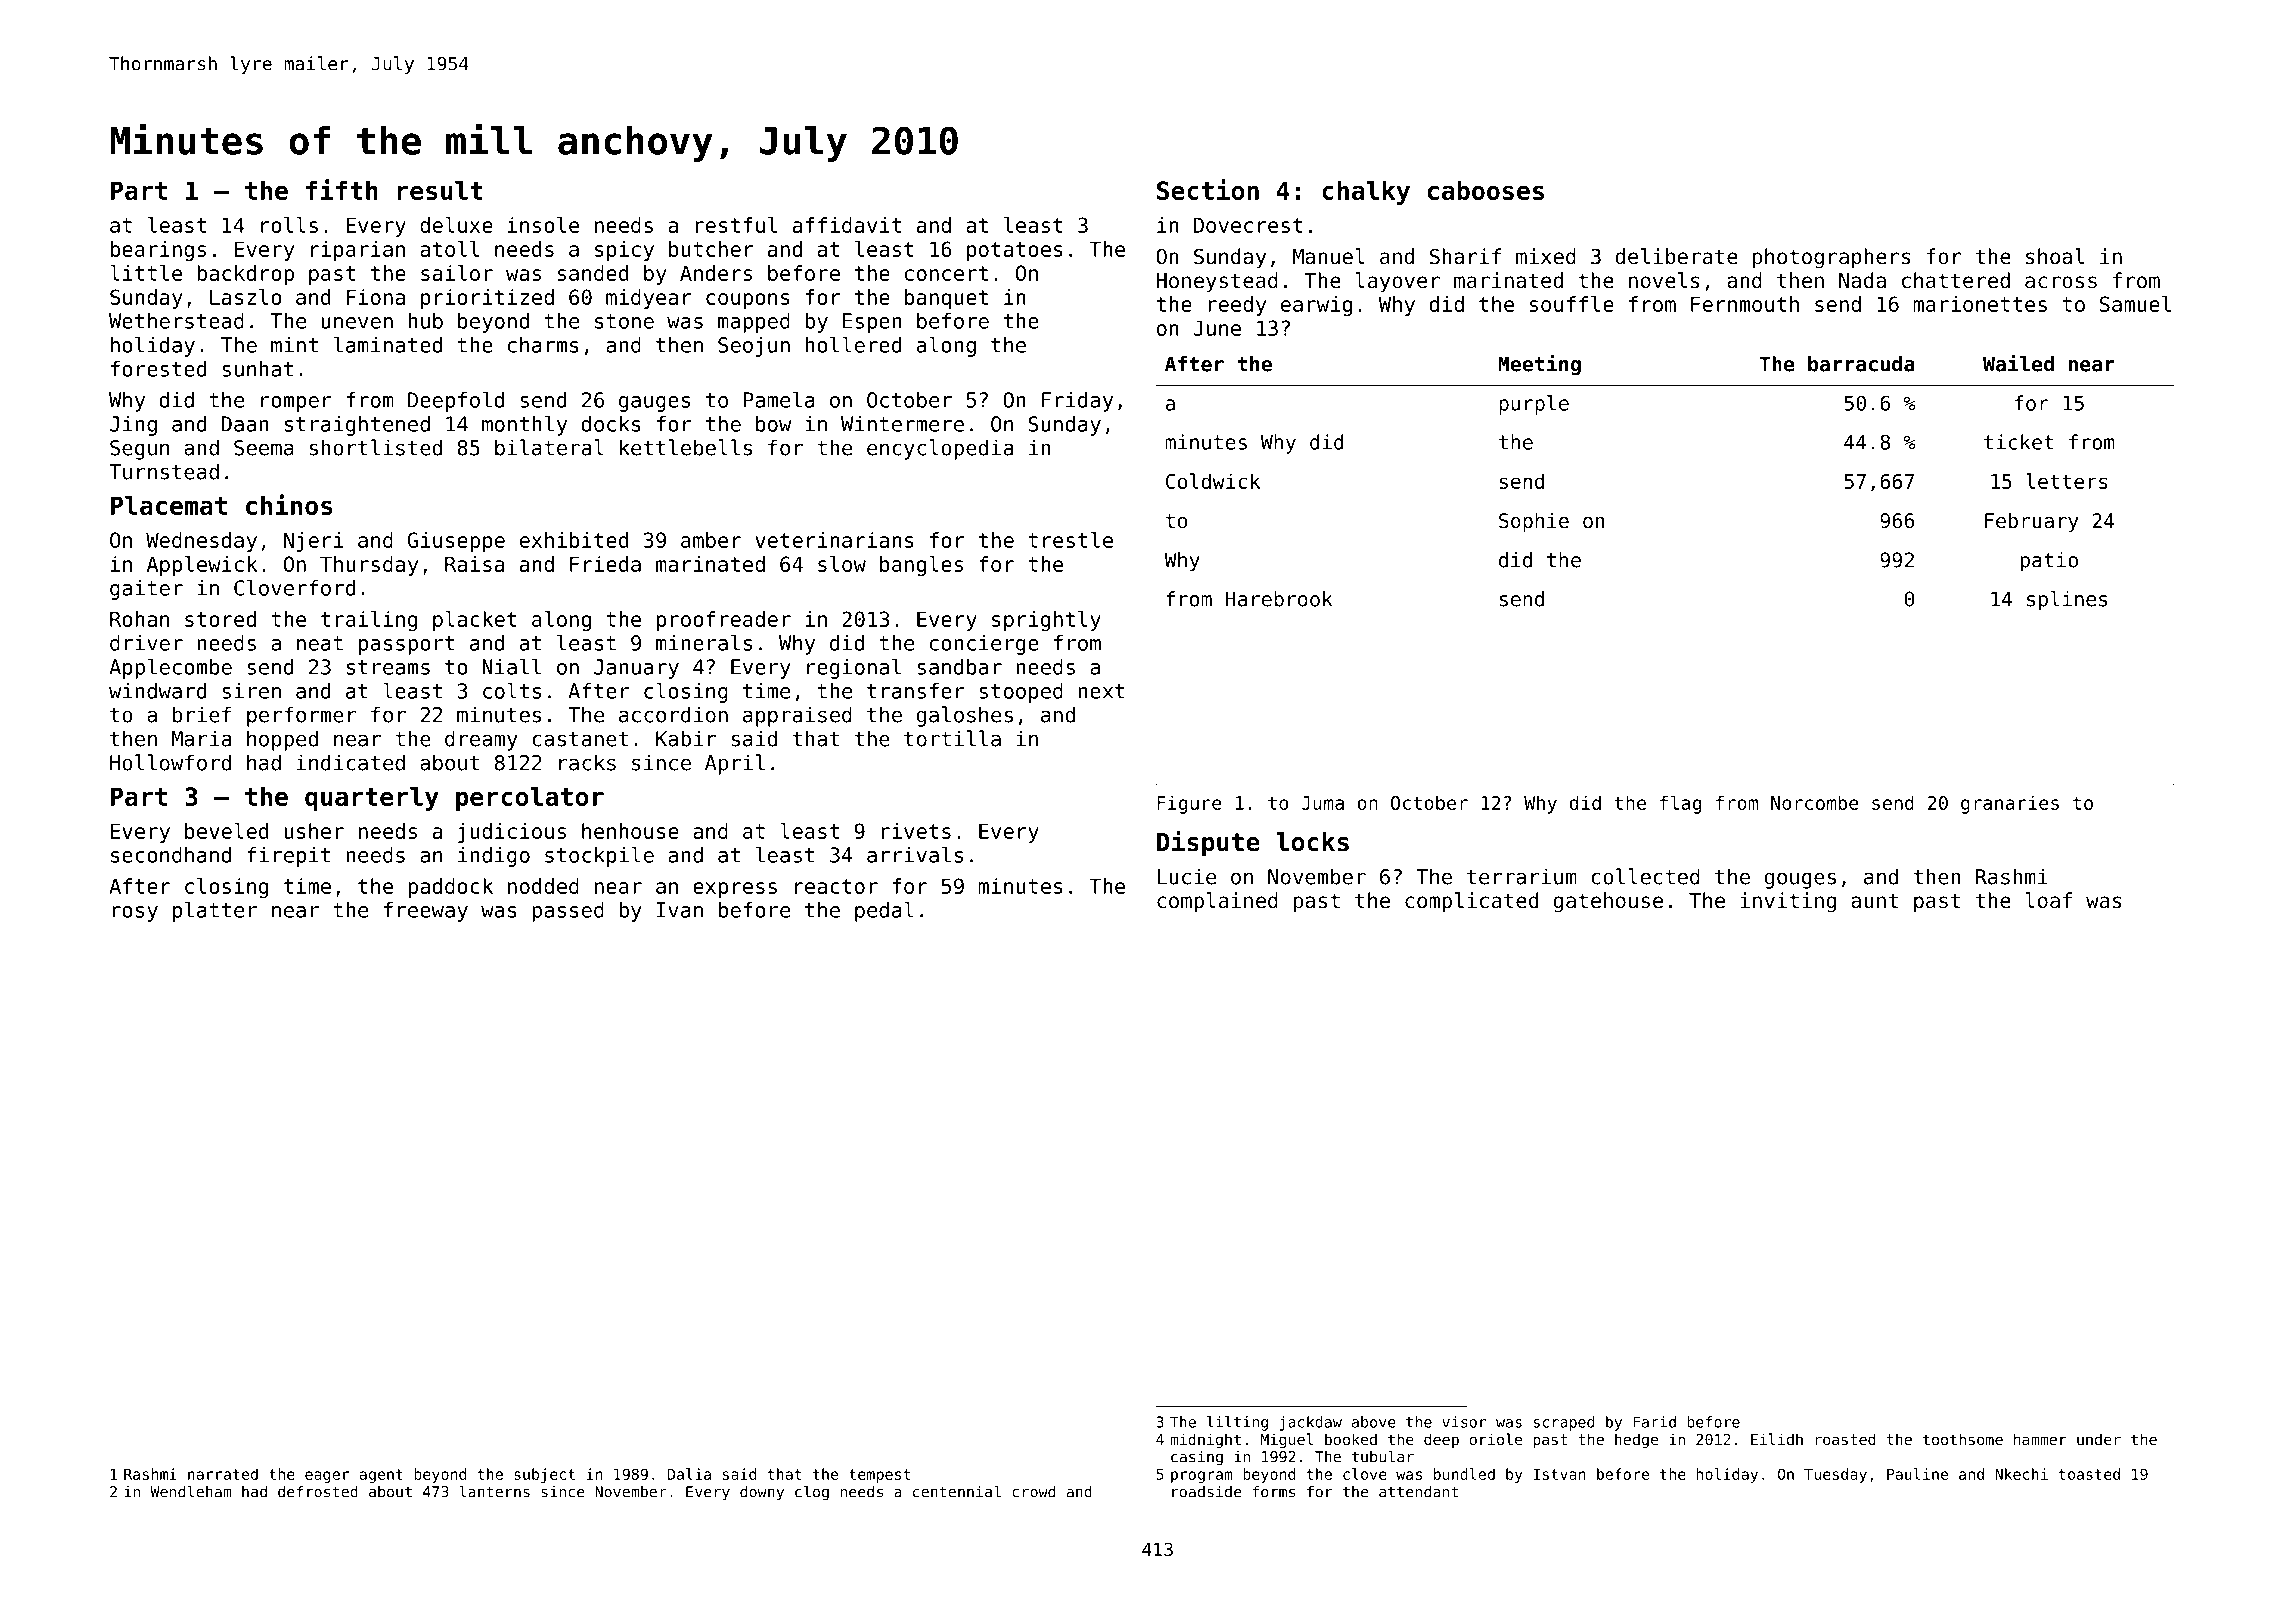 Image resolution: width=2283 pixels, height=1615 pixels. I want to click on lanterns, so click(494, 1491).
